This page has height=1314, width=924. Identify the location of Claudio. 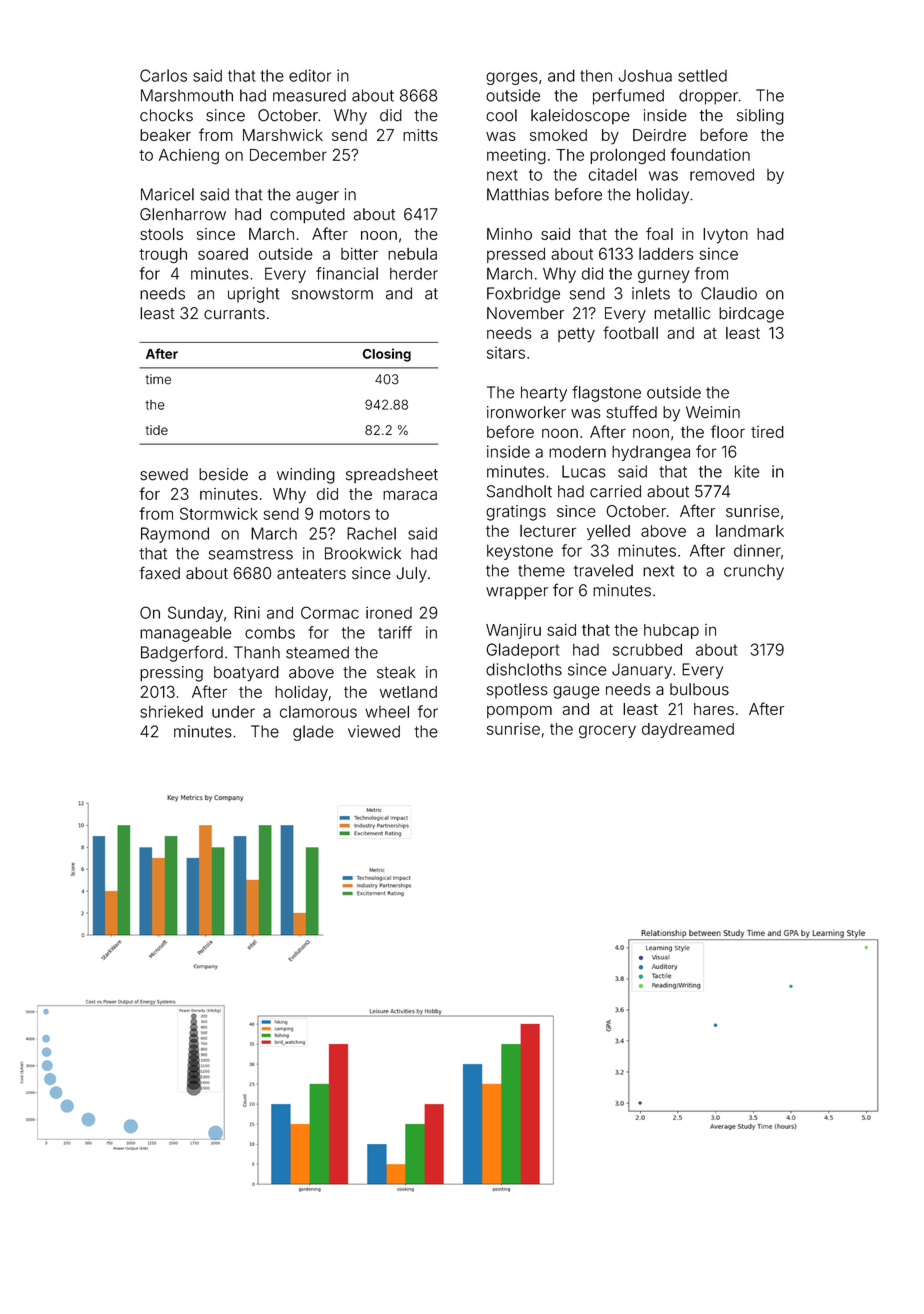
(729, 293).
